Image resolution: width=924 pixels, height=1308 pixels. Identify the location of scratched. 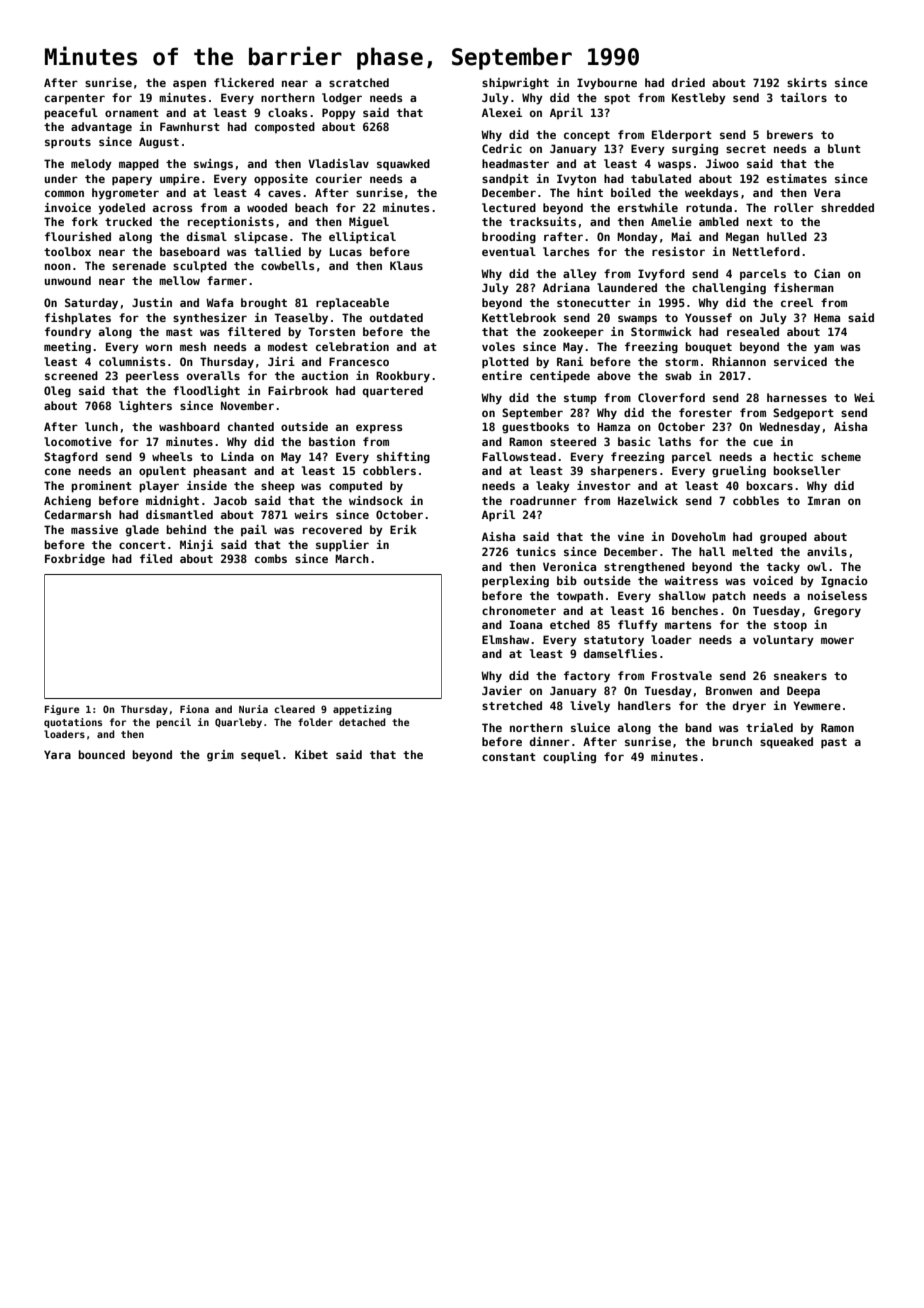
(359, 82).
